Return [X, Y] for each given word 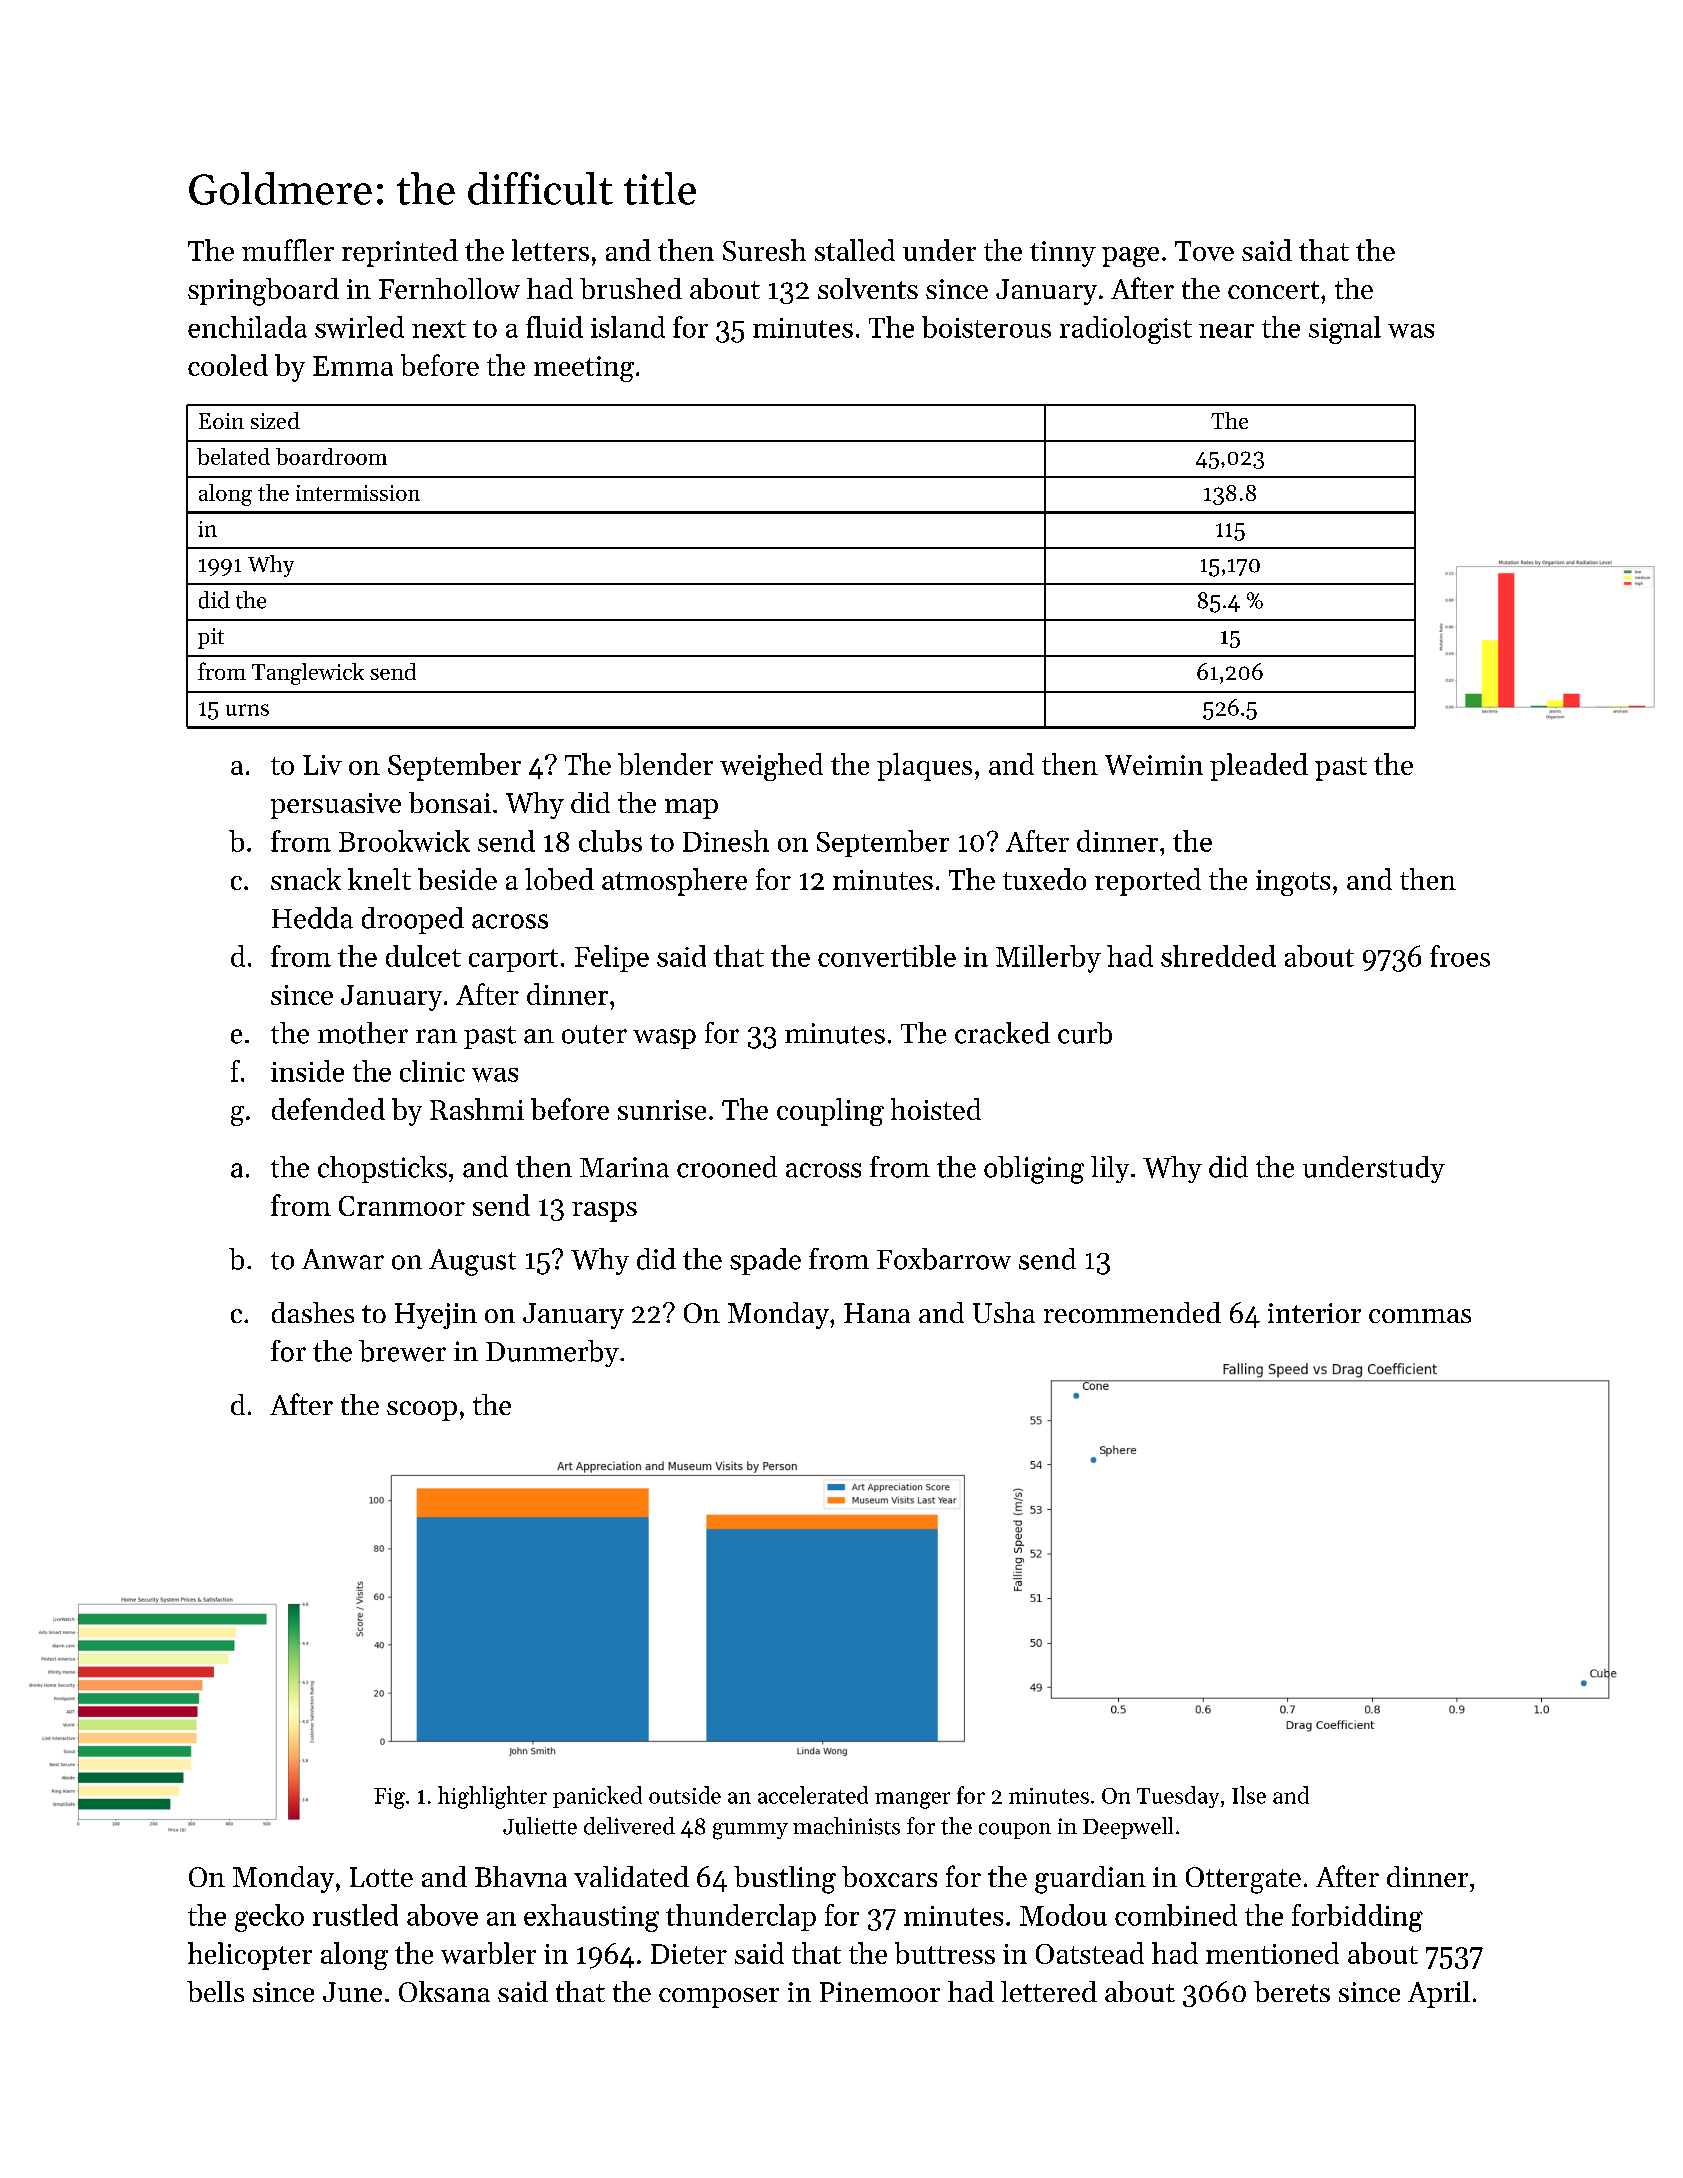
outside [685, 1795]
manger [912, 1800]
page [1130, 257]
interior [1314, 1313]
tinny [1063, 254]
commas [1420, 1316]
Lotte [381, 1877]
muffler [288, 250]
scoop [422, 1411]
